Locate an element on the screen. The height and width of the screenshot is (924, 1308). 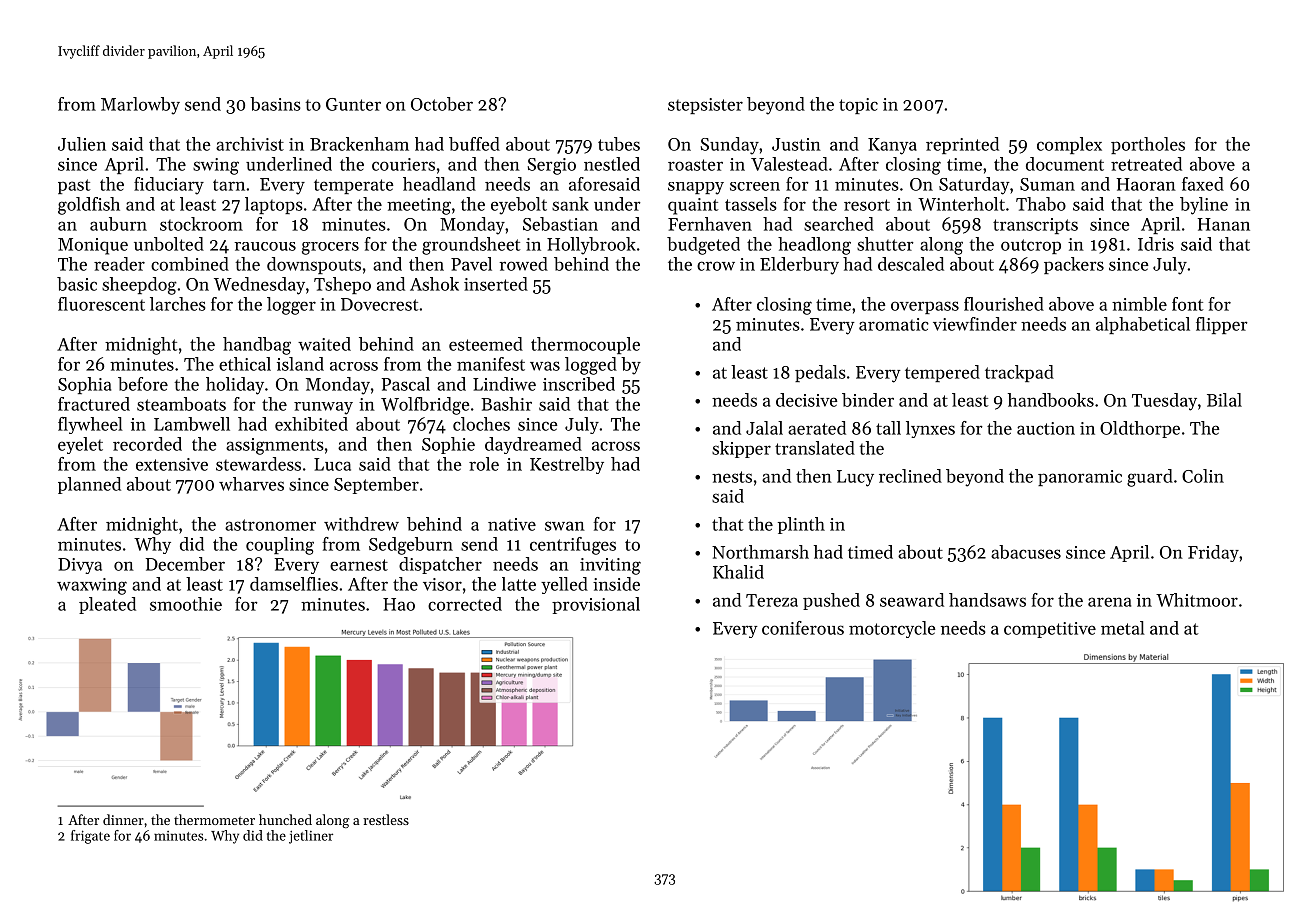
overpass is located at coordinates (925, 307).
